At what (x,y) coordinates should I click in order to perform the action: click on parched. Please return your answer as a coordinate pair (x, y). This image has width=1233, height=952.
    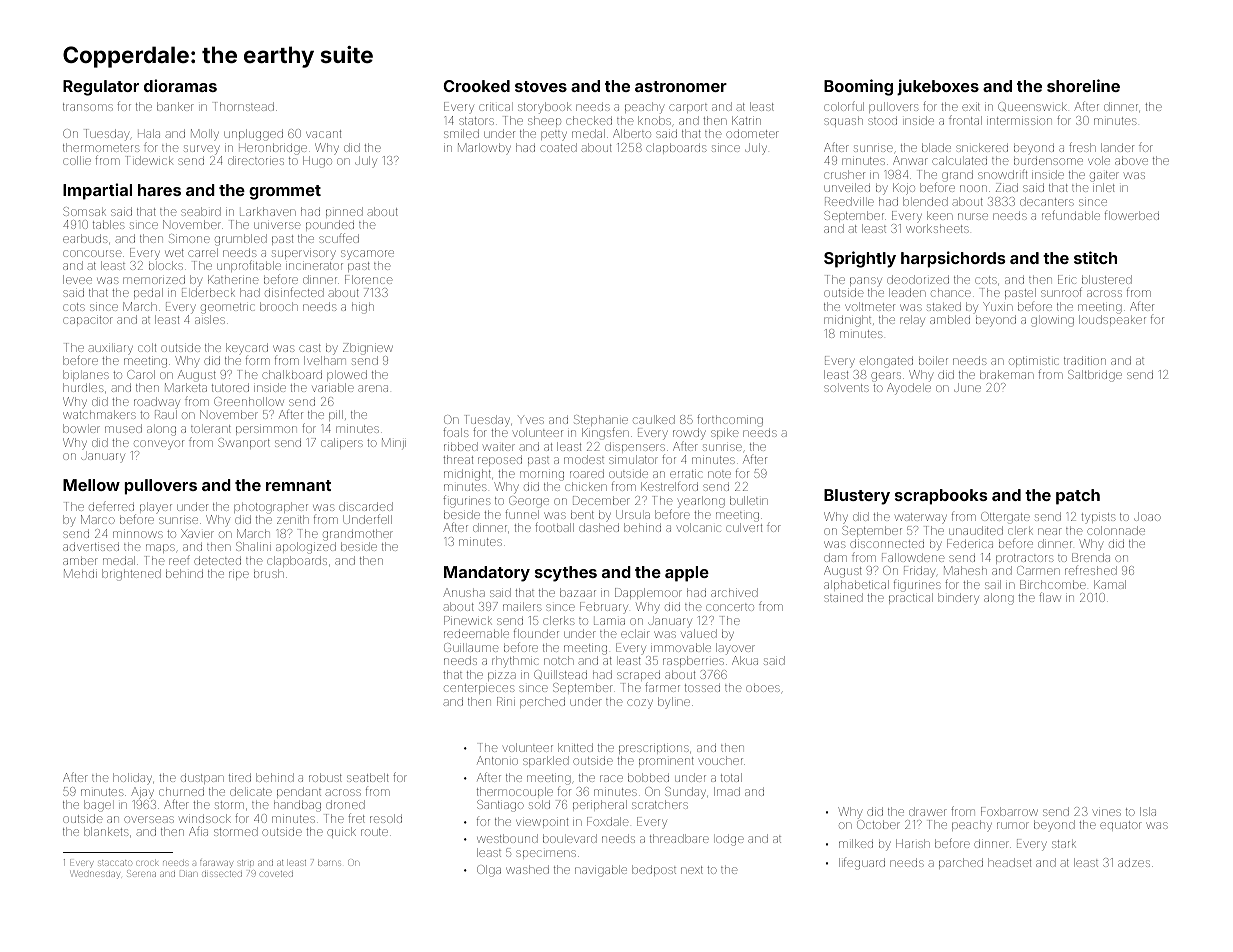
    Looking at the image, I should click on (961, 863).
